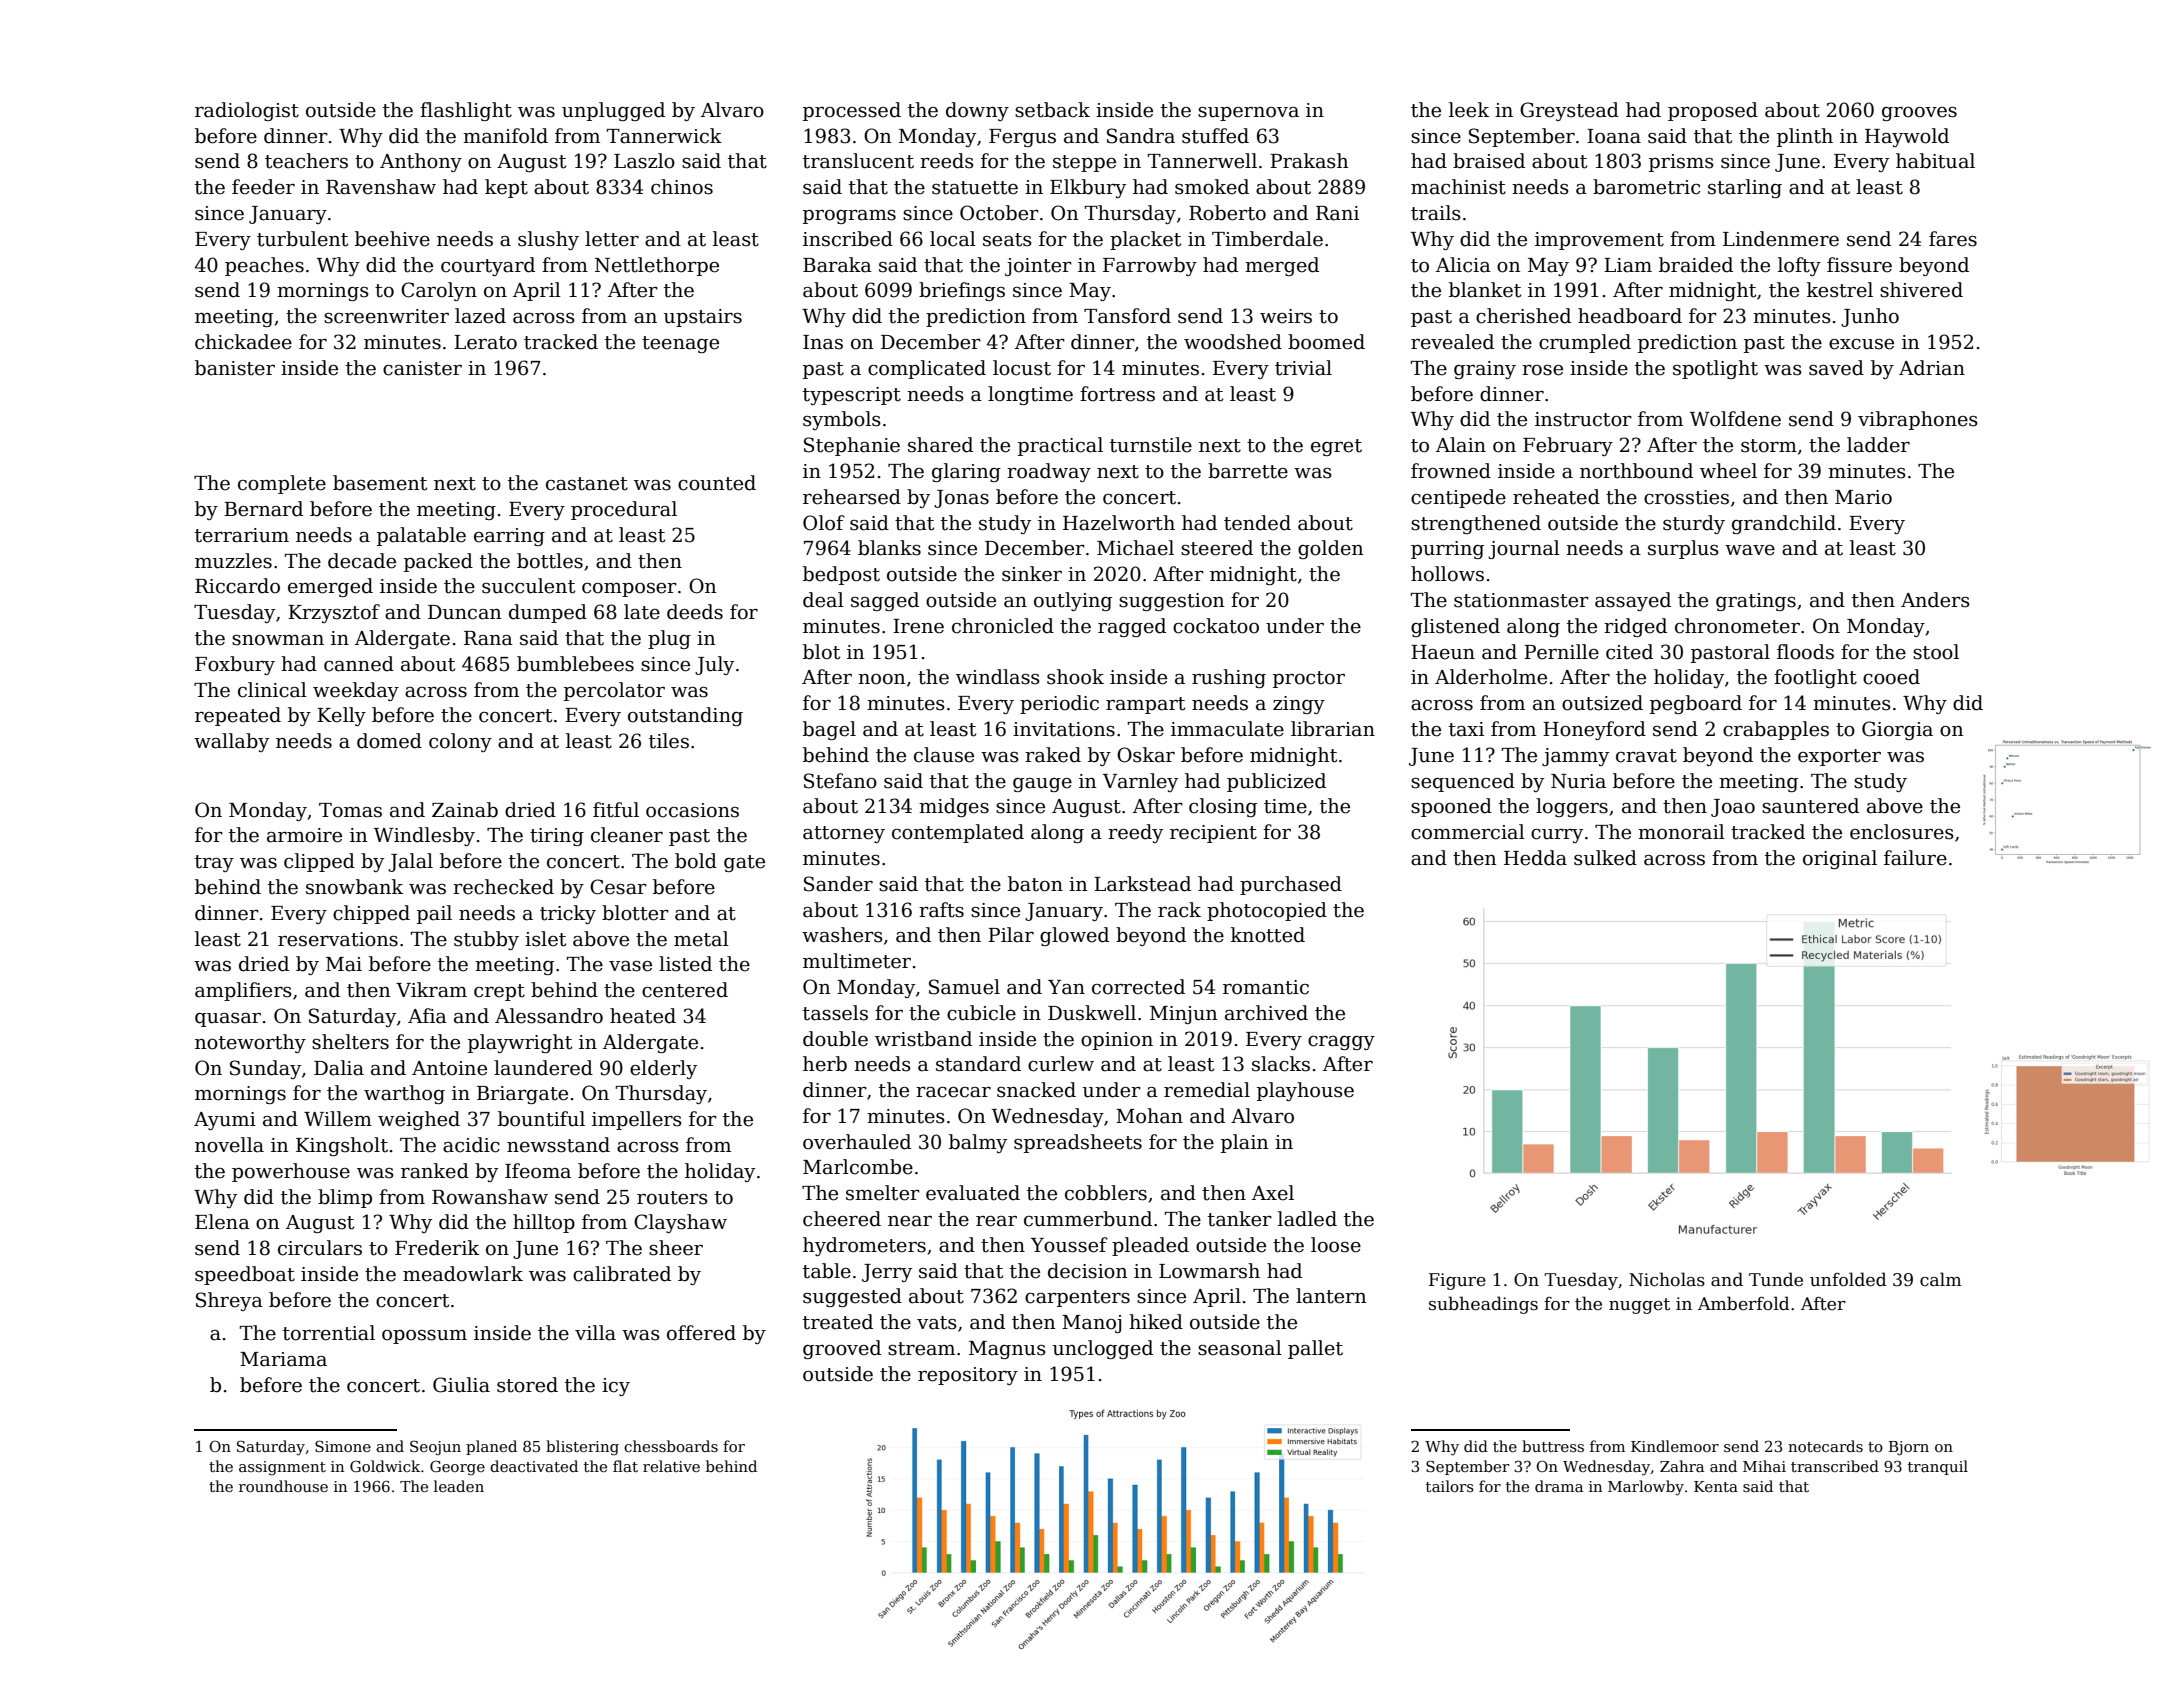 The width and height of the image is (2178, 1683). I want to click on original, so click(1840, 859).
